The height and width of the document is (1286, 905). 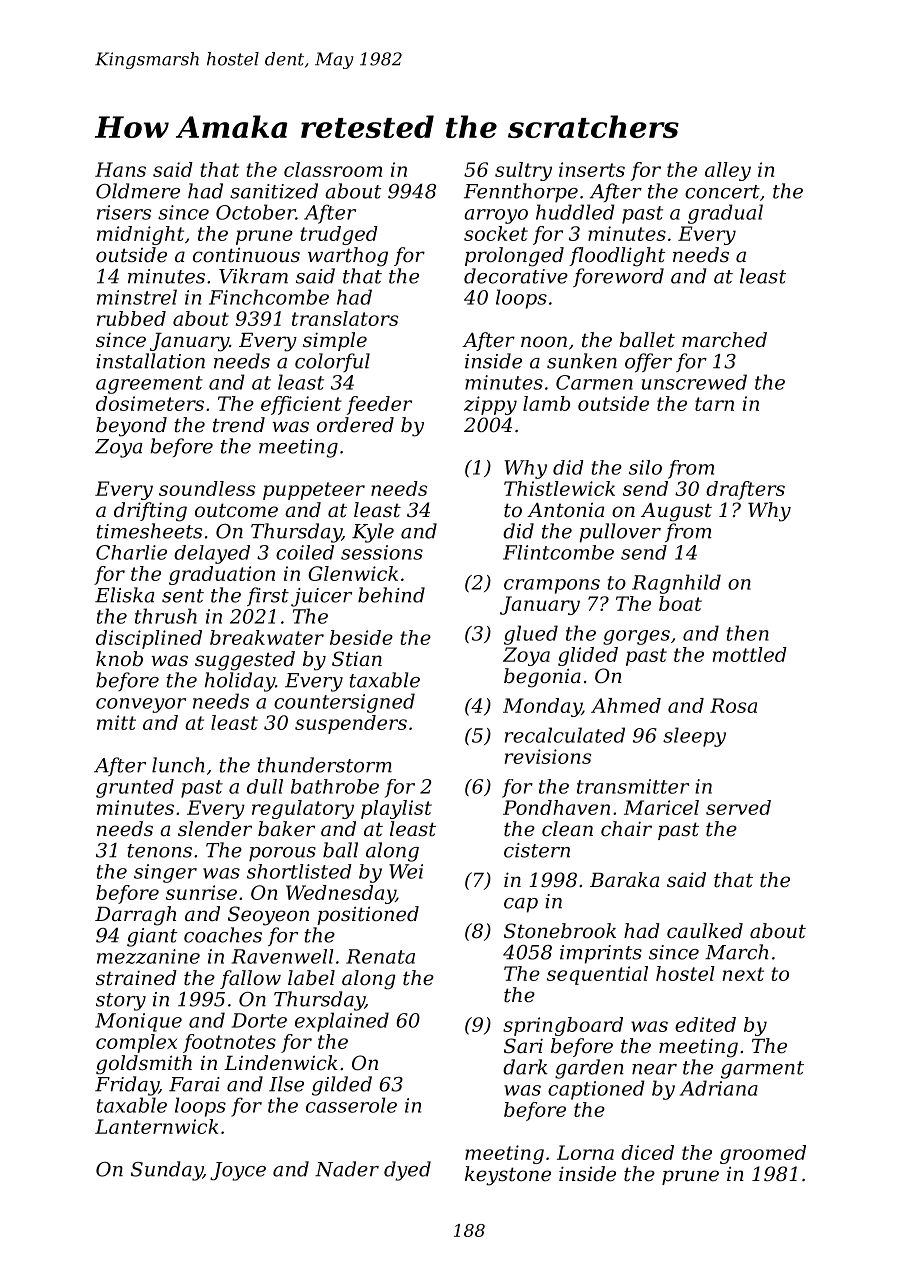 I want to click on gradual, so click(x=725, y=214).
